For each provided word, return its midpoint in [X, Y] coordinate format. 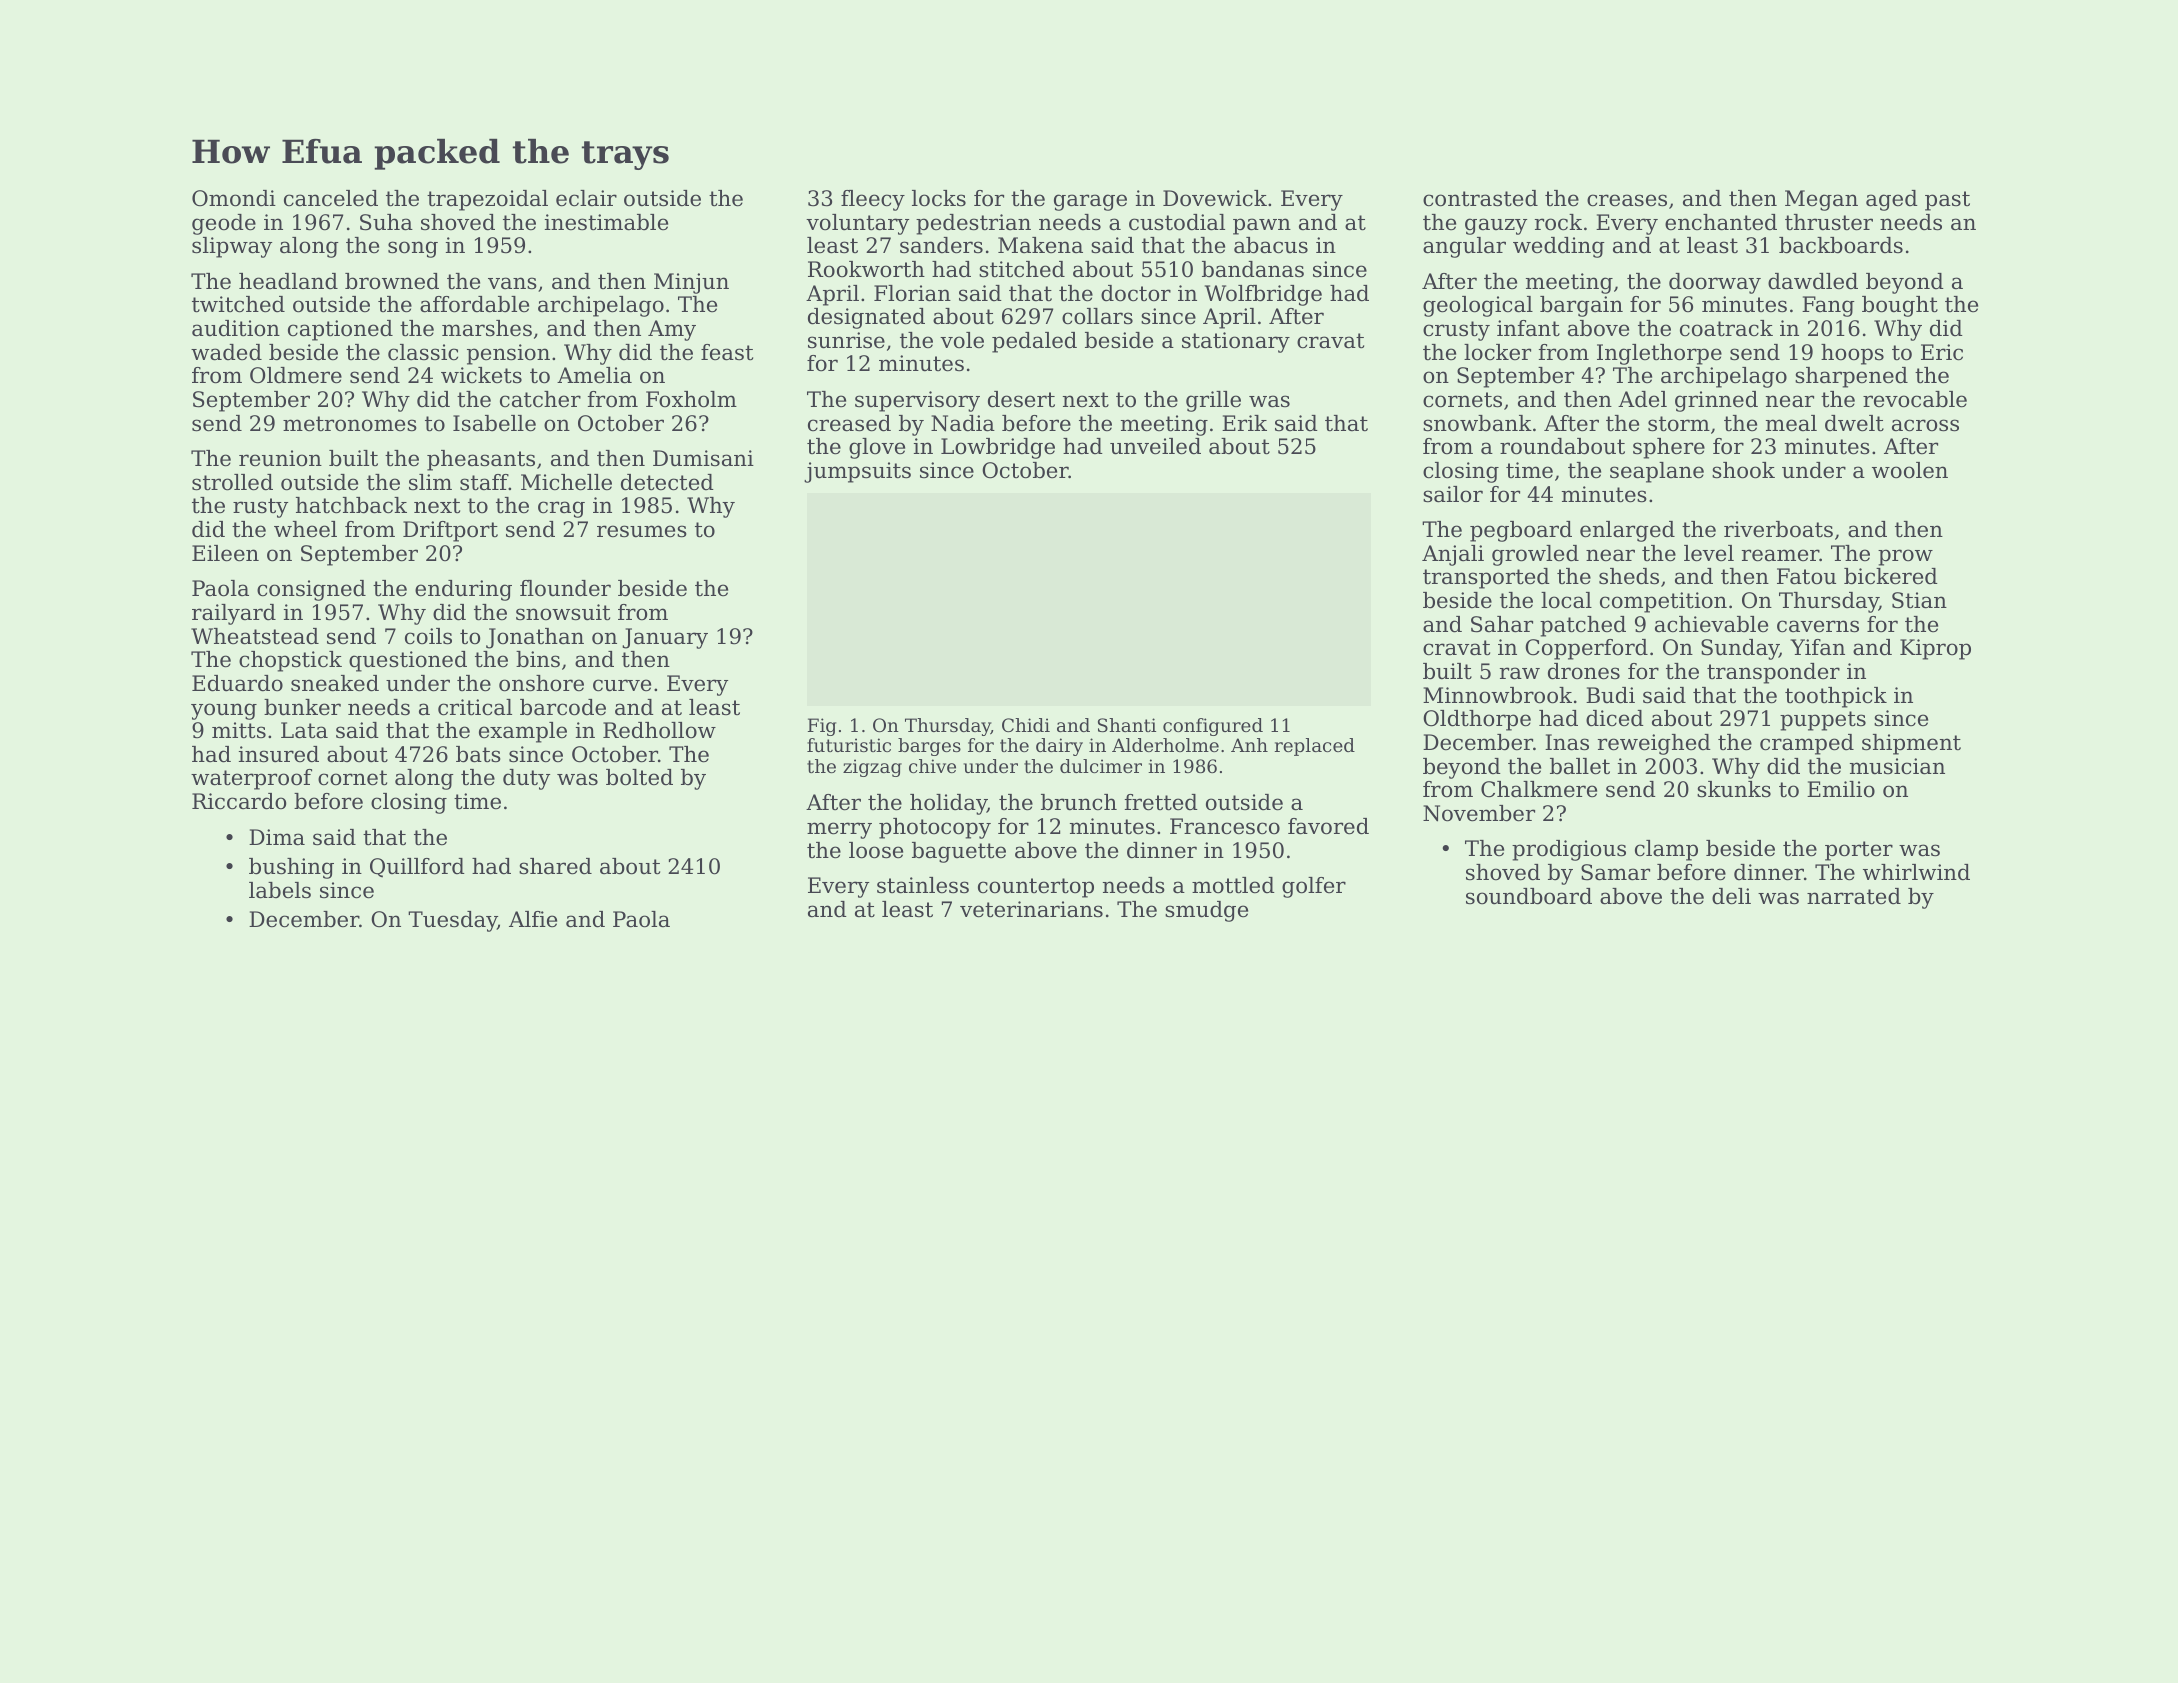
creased [849, 423]
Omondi [234, 198]
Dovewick [1215, 198]
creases [1627, 200]
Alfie [533, 919]
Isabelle [494, 423]
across [1925, 425]
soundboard [1529, 896]
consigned [311, 590]
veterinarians [1031, 909]
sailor [1453, 494]
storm [1679, 424]
